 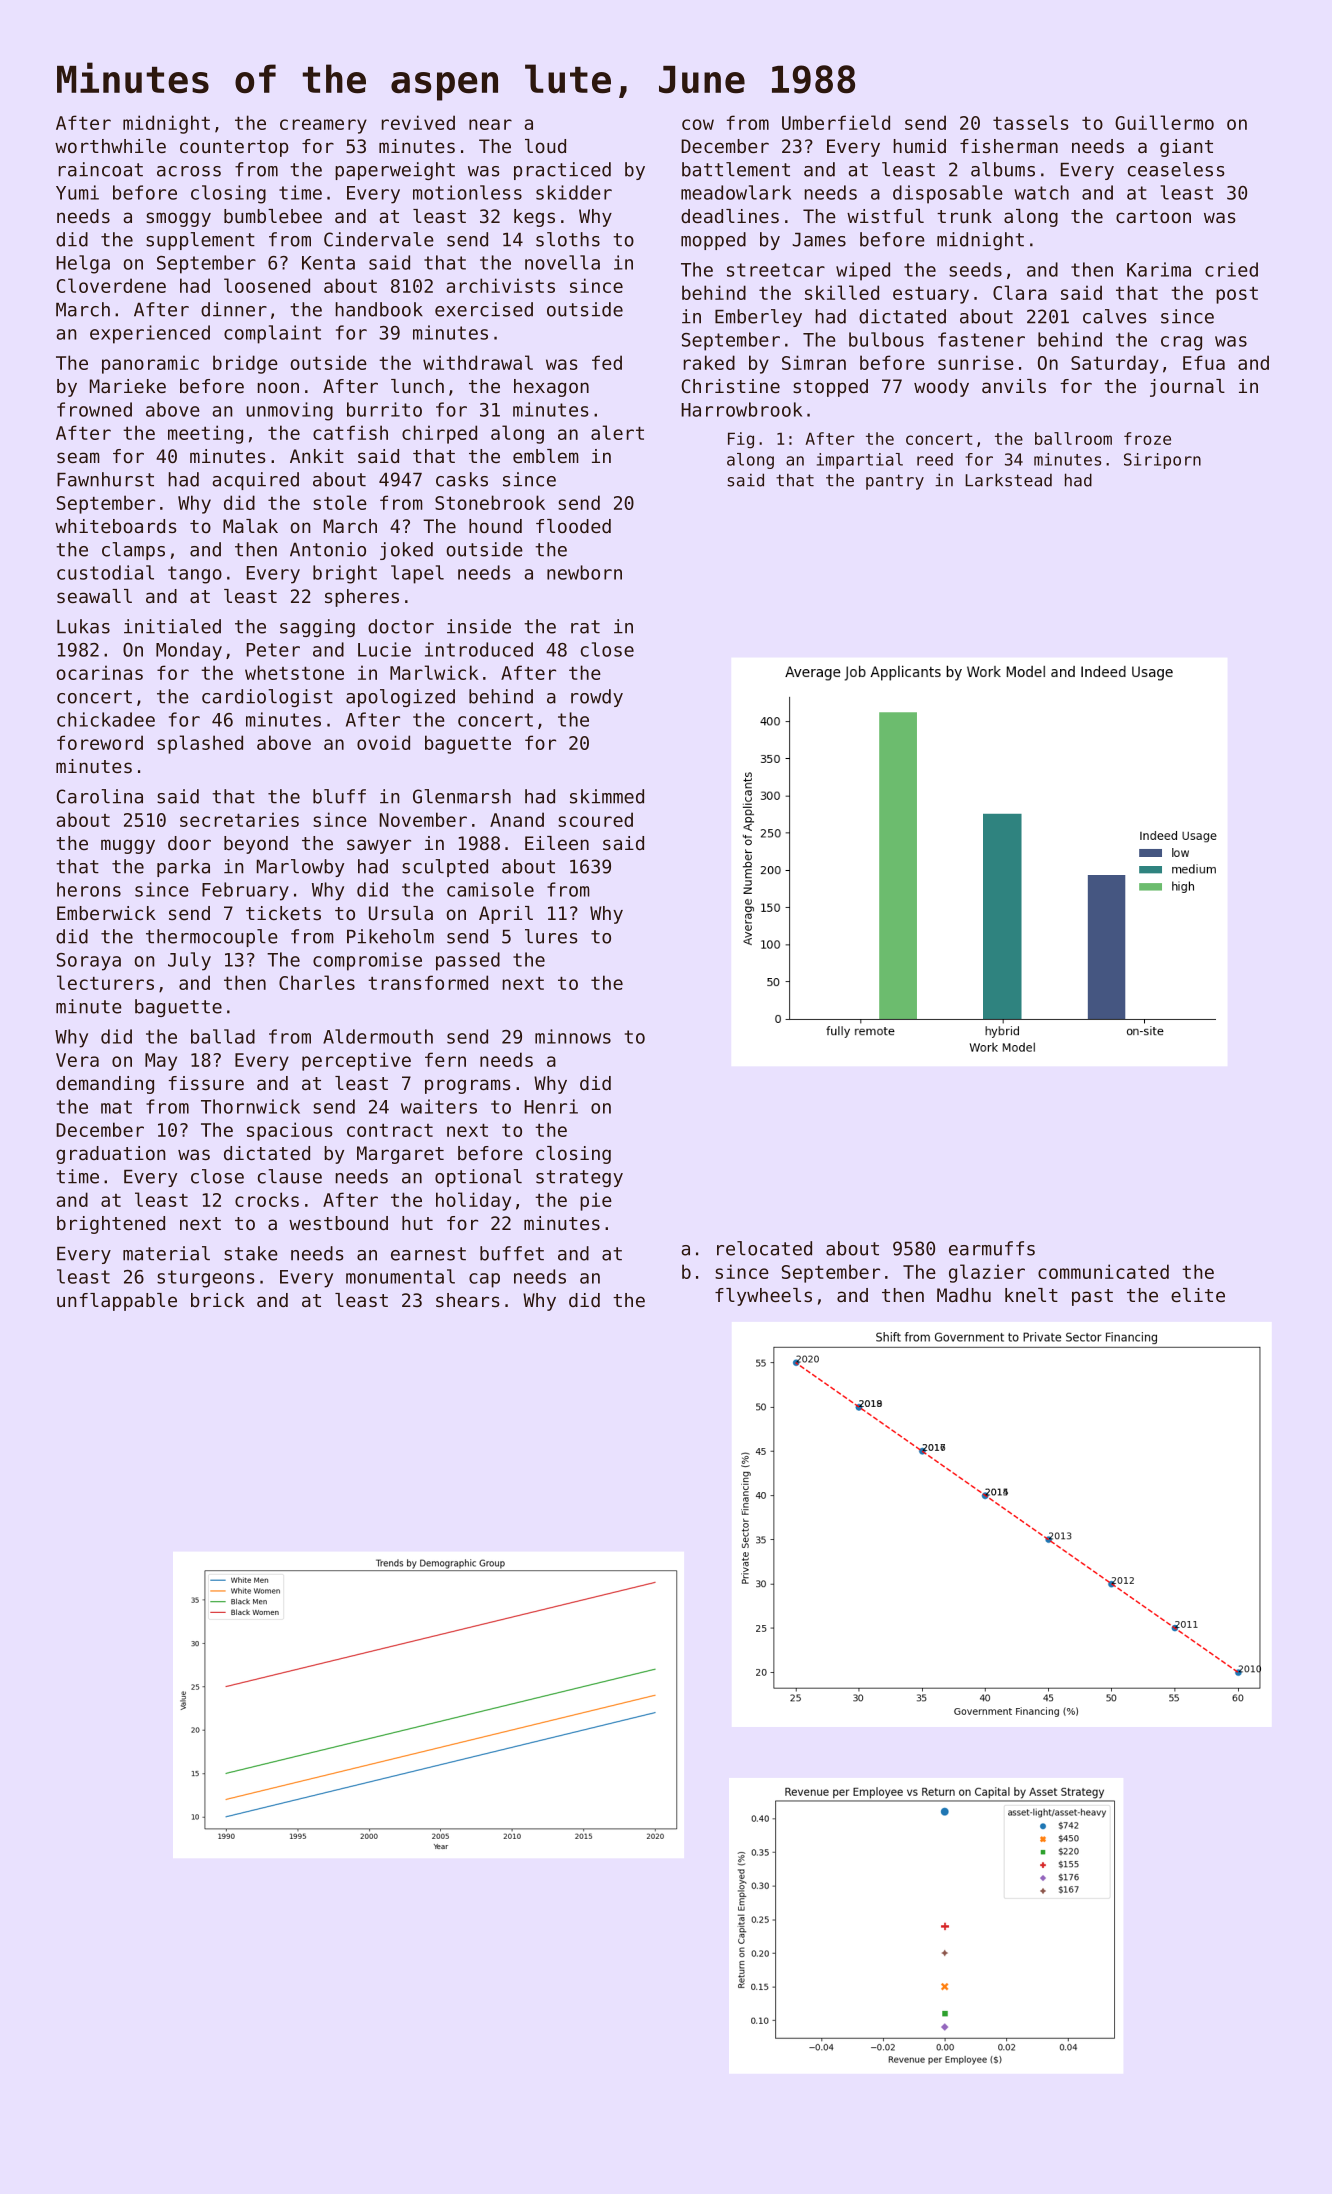 I want to click on revived, so click(x=418, y=122).
